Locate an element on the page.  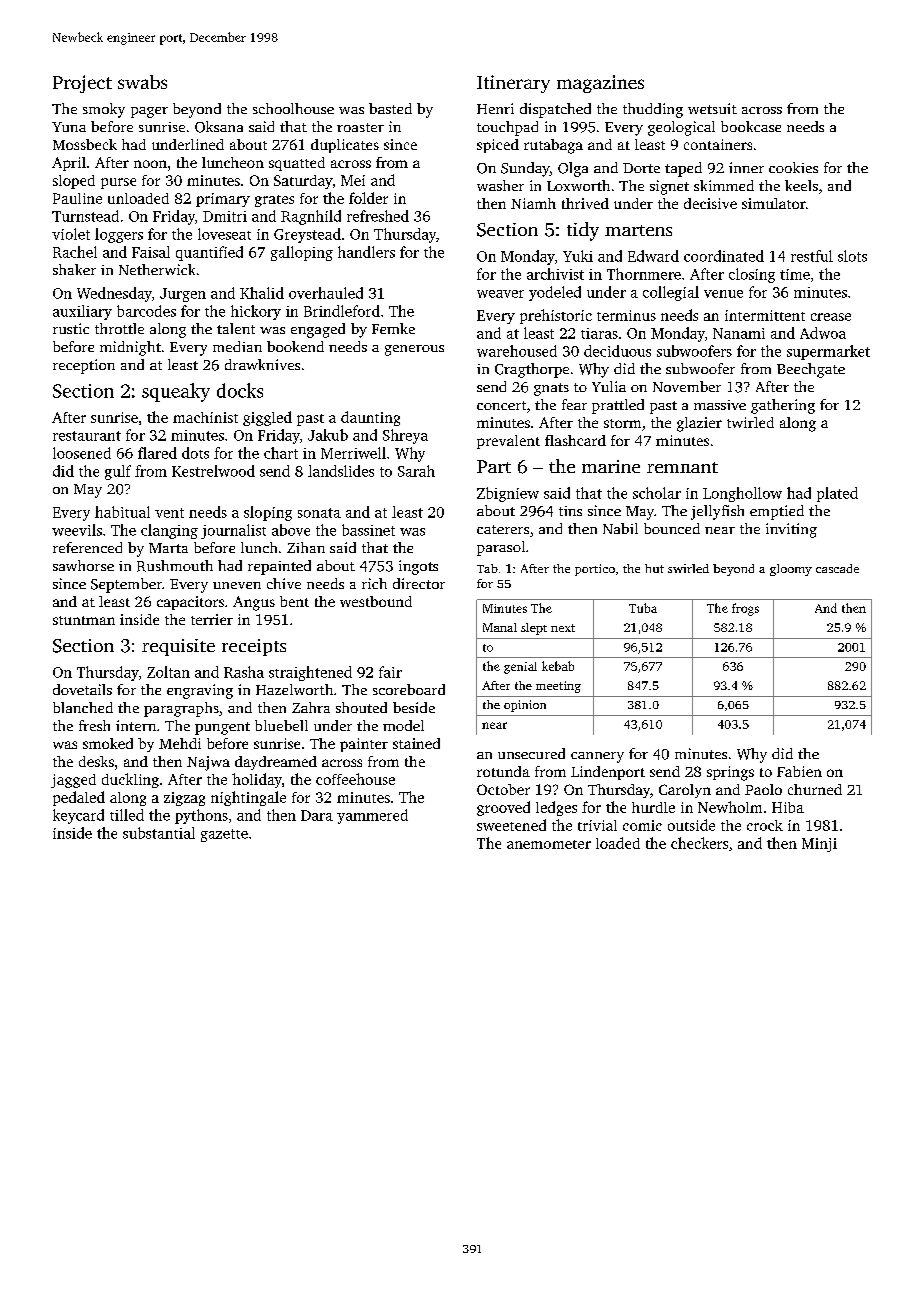
swabs is located at coordinates (142, 82).
